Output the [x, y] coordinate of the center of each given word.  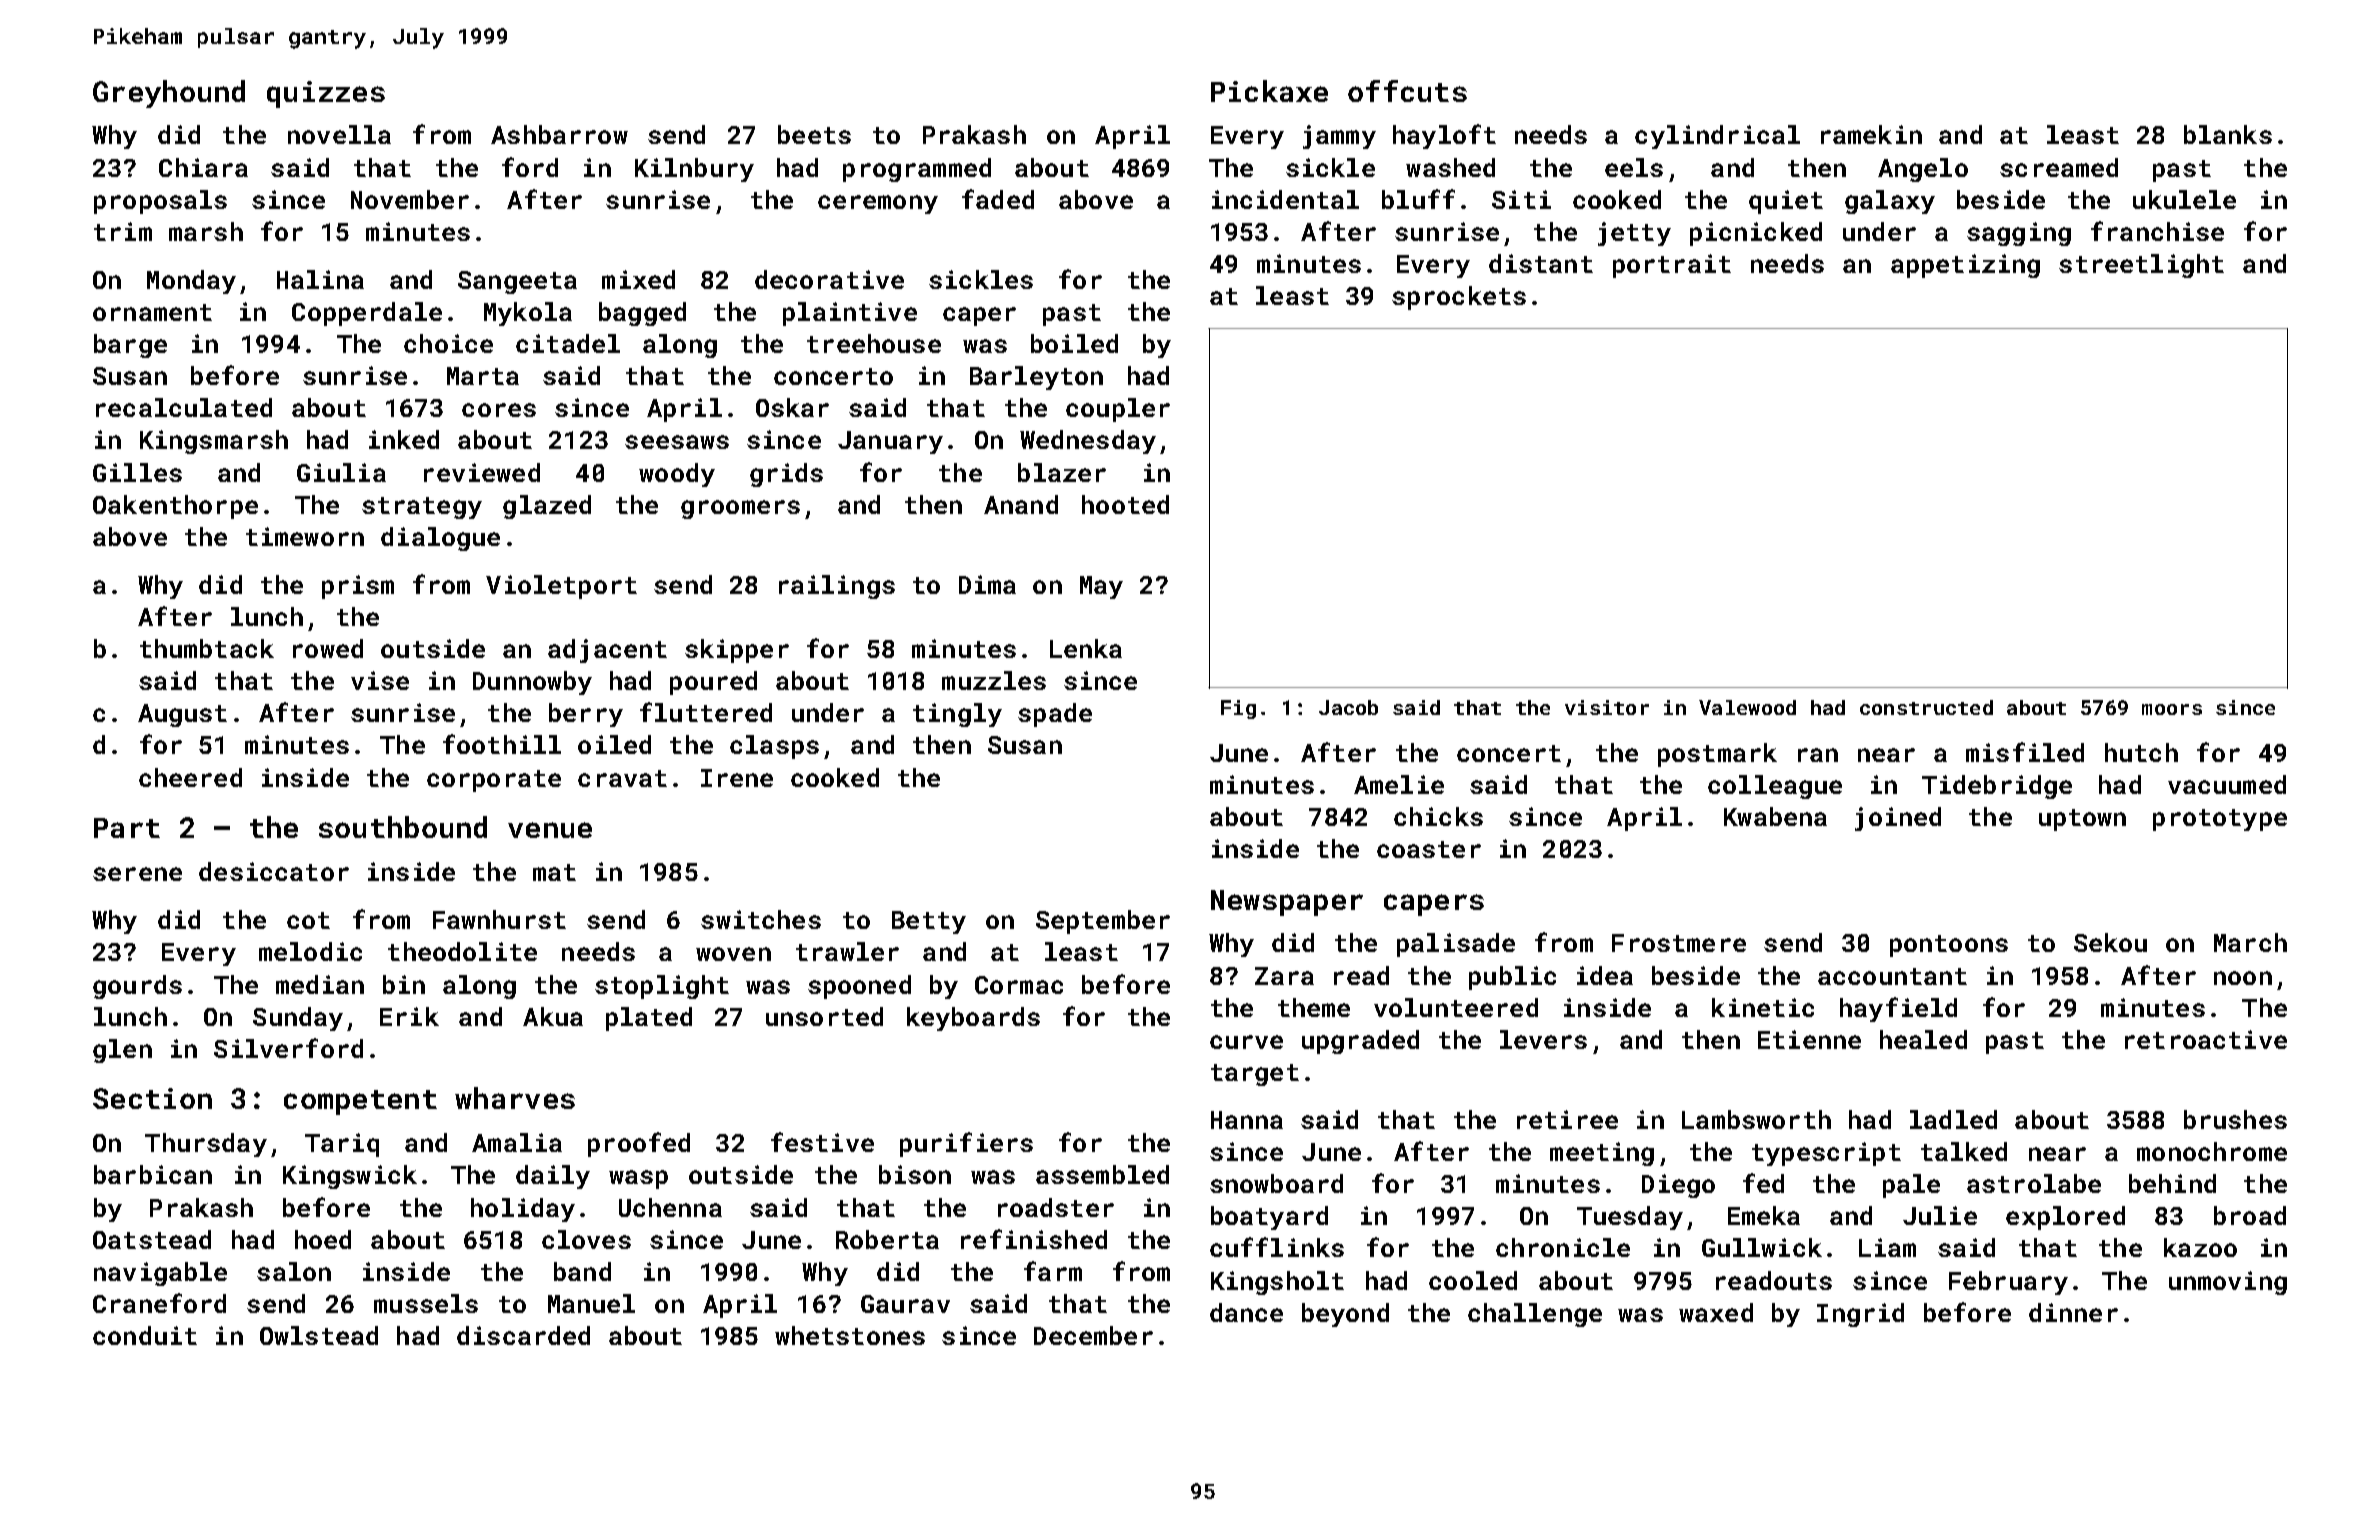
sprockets [1459, 298]
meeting [1602, 1154]
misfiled [2025, 752]
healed [1923, 1039]
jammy [1339, 137]
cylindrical [1717, 137]
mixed [638, 279]
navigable [160, 1274]
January [890, 442]
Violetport [561, 587]
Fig [1238, 709]
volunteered [1456, 1007]
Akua [553, 1016]
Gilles [137, 472]
